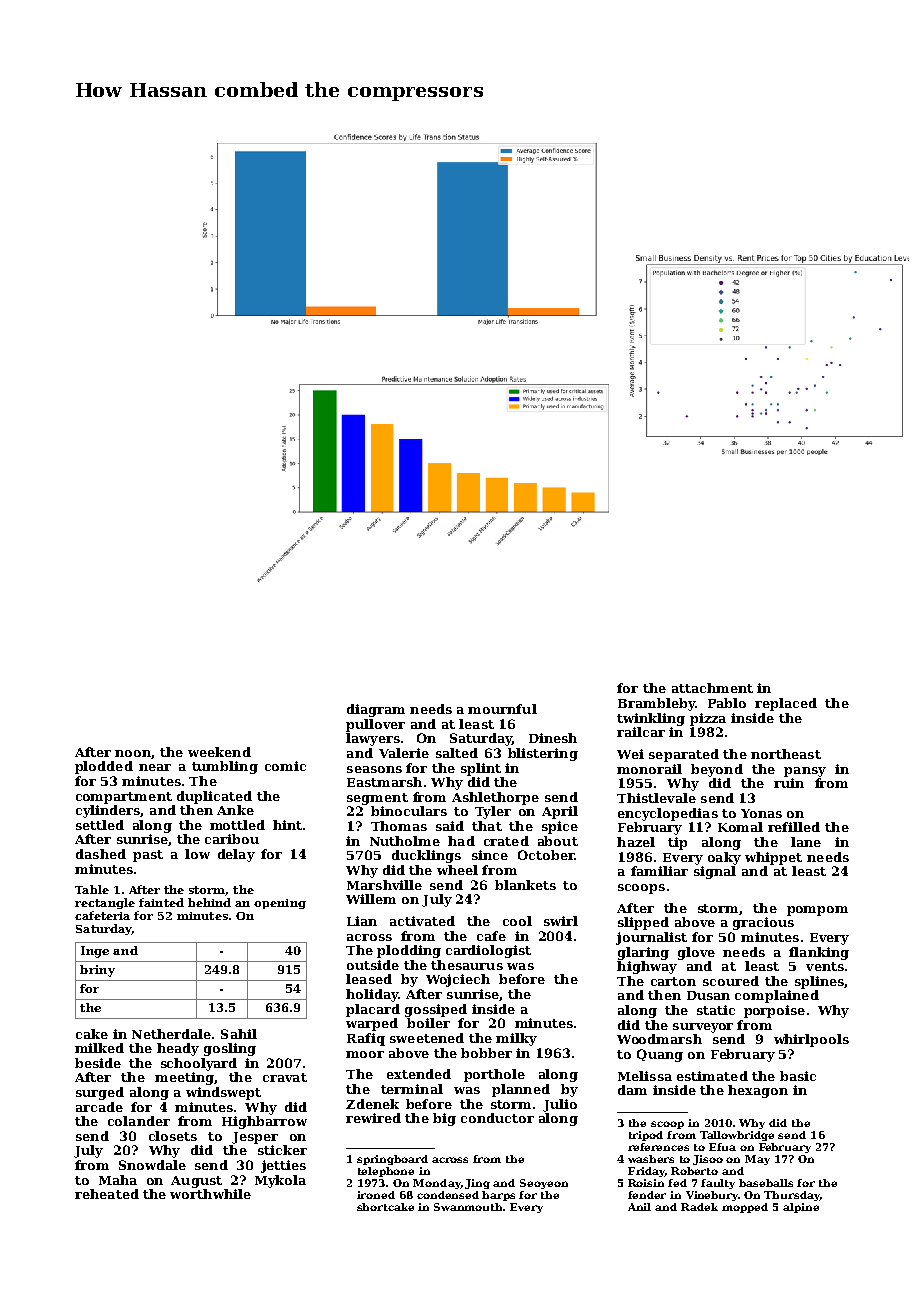  What do you see at coordinates (712, 1076) in the screenshot?
I see `estimated` at bounding box center [712, 1076].
